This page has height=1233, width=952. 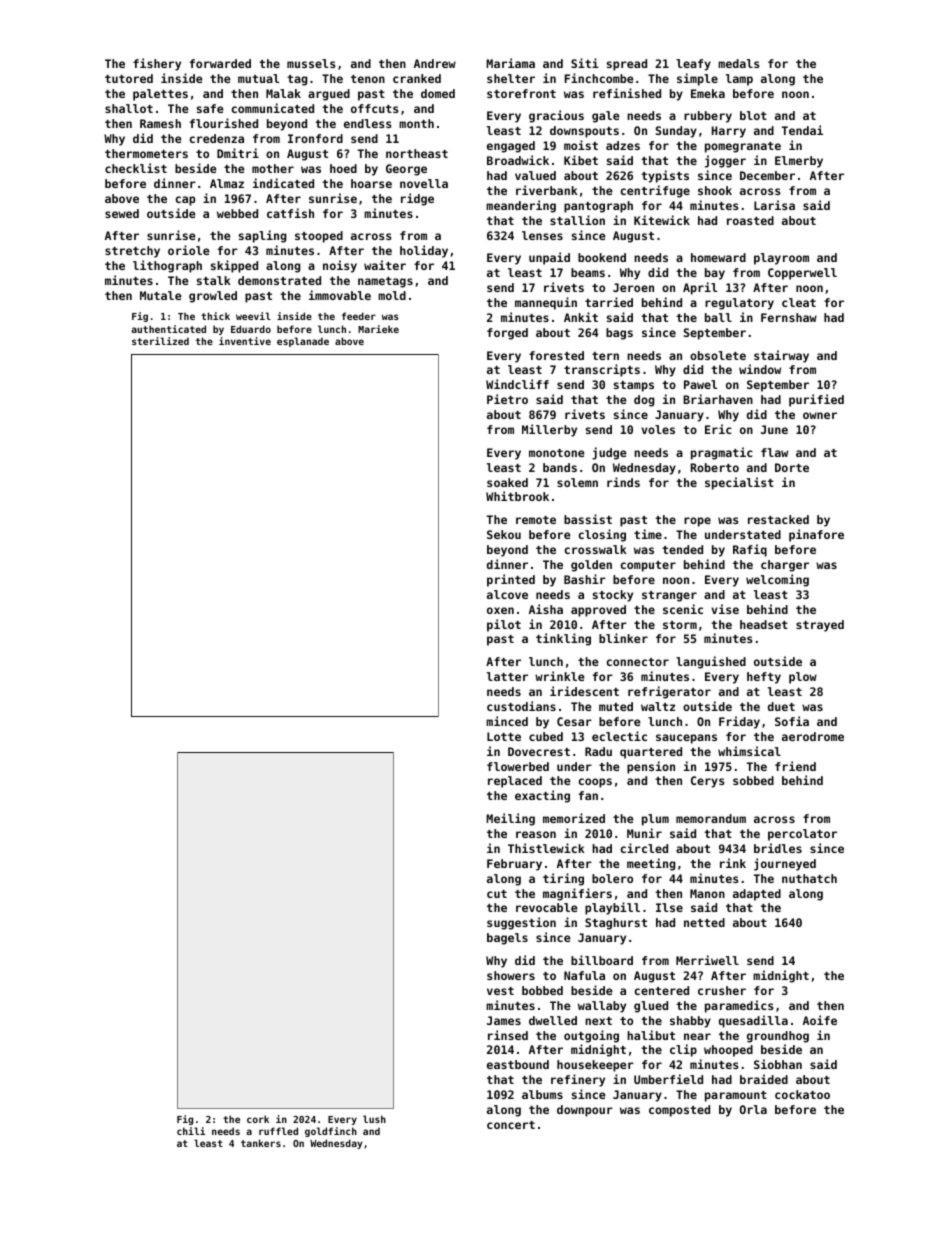 What do you see at coordinates (245, 341) in the page?
I see `inventive` at bounding box center [245, 341].
